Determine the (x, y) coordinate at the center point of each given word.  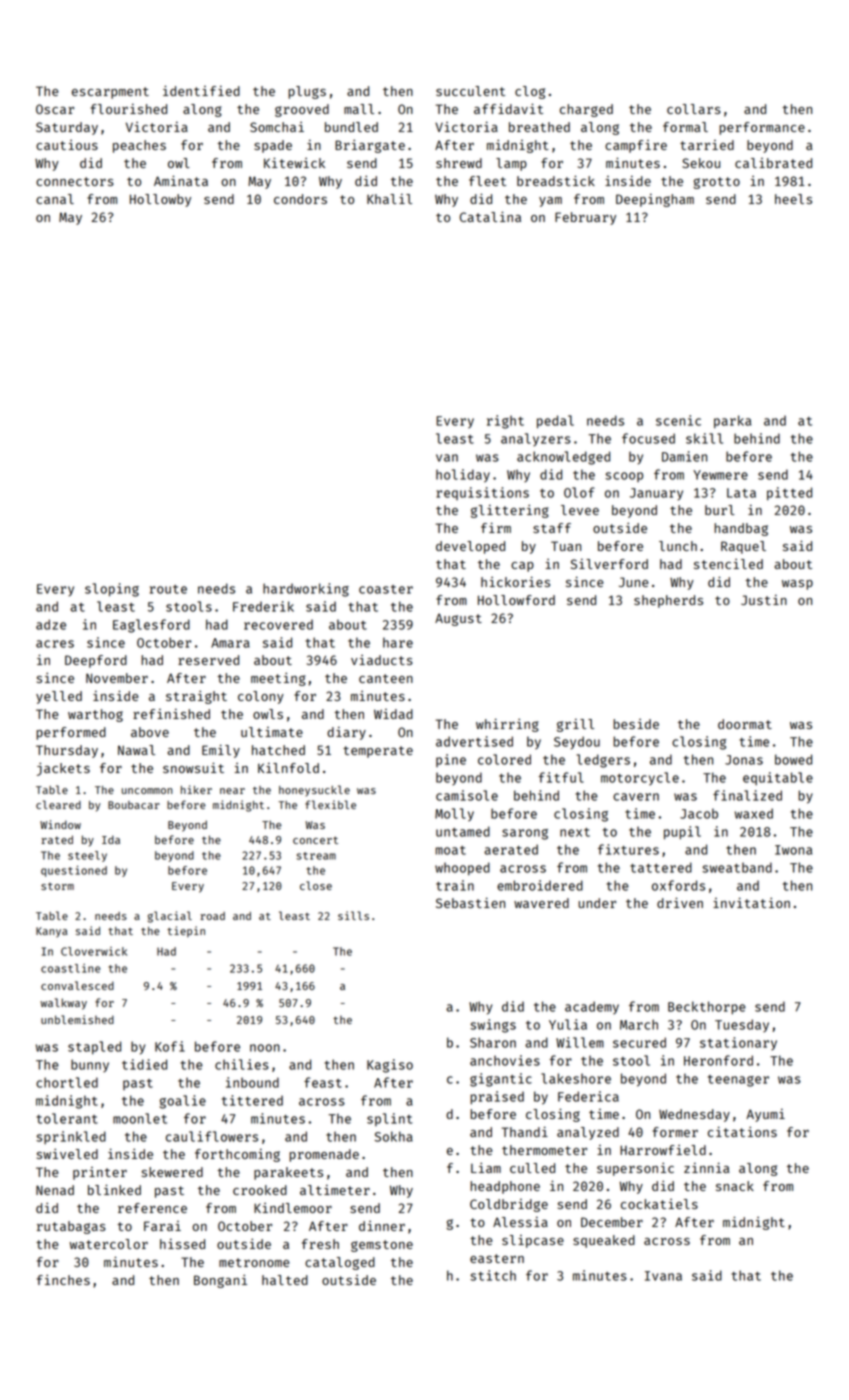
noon (265, 1048)
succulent (470, 91)
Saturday (67, 128)
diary (346, 733)
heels (793, 199)
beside (636, 724)
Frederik (263, 606)
